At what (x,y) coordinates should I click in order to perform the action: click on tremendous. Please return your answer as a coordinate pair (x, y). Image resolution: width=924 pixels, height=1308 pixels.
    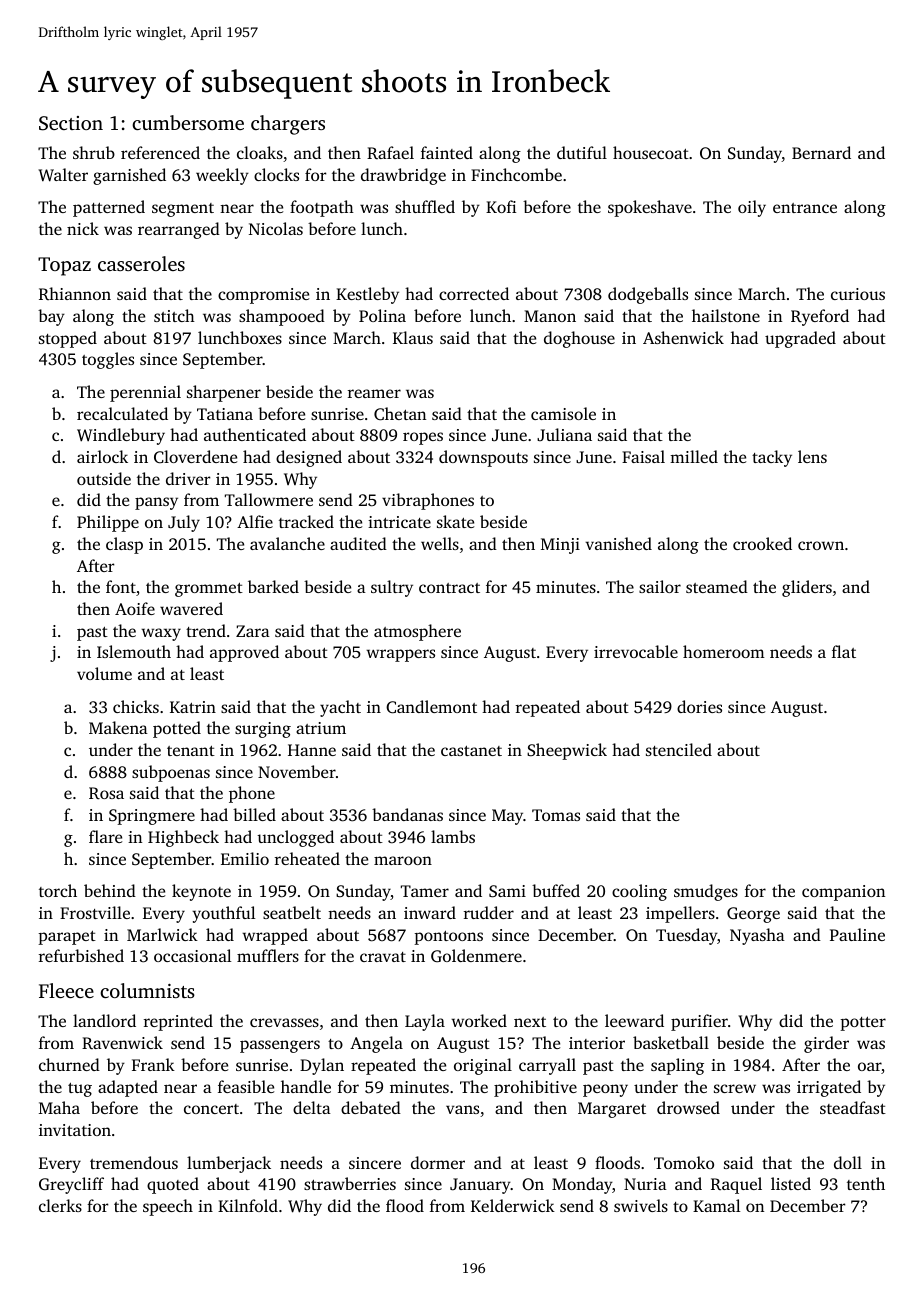
    Looking at the image, I should click on (134, 1162).
